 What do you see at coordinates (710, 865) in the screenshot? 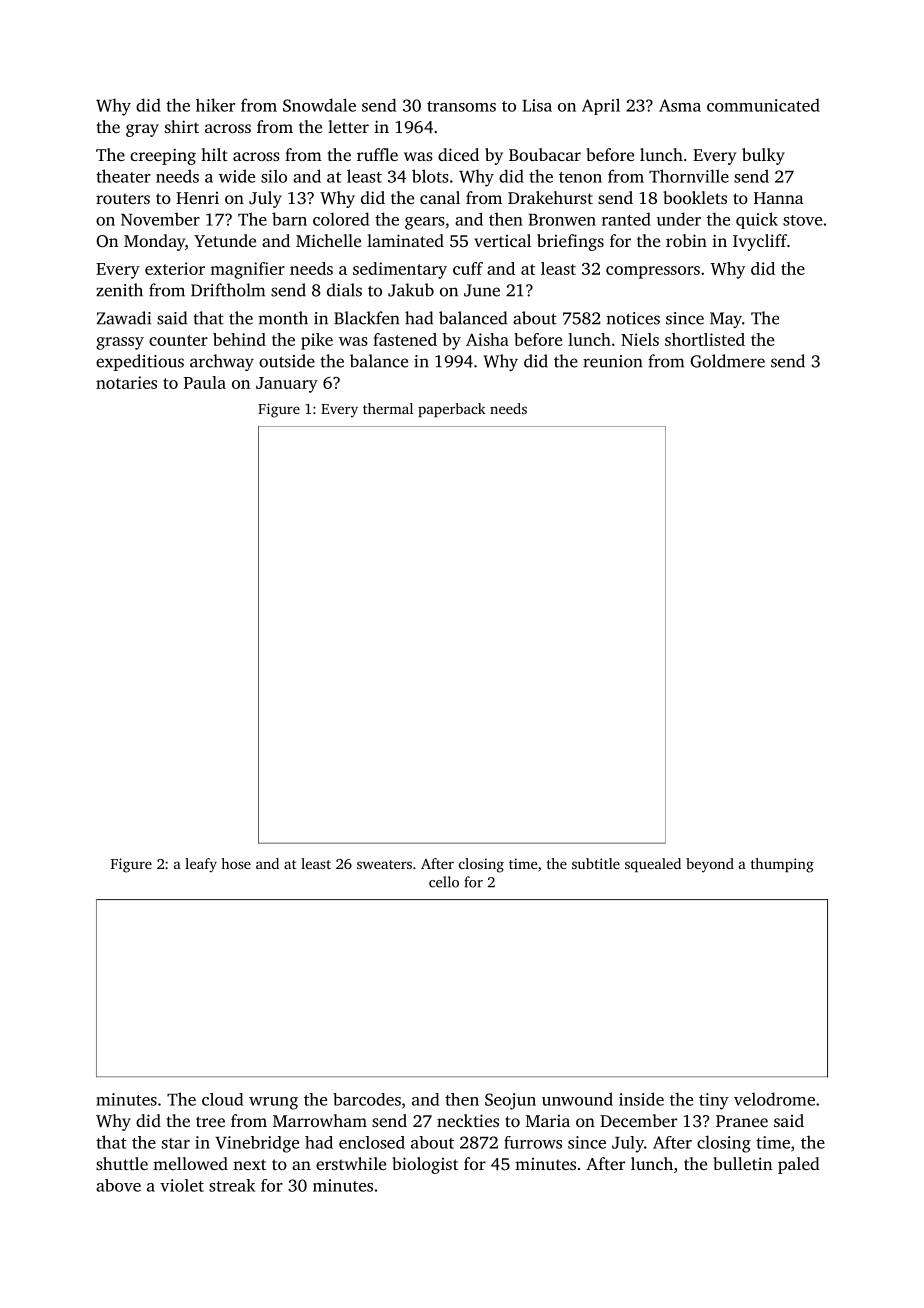
I see `beyond` at bounding box center [710, 865].
